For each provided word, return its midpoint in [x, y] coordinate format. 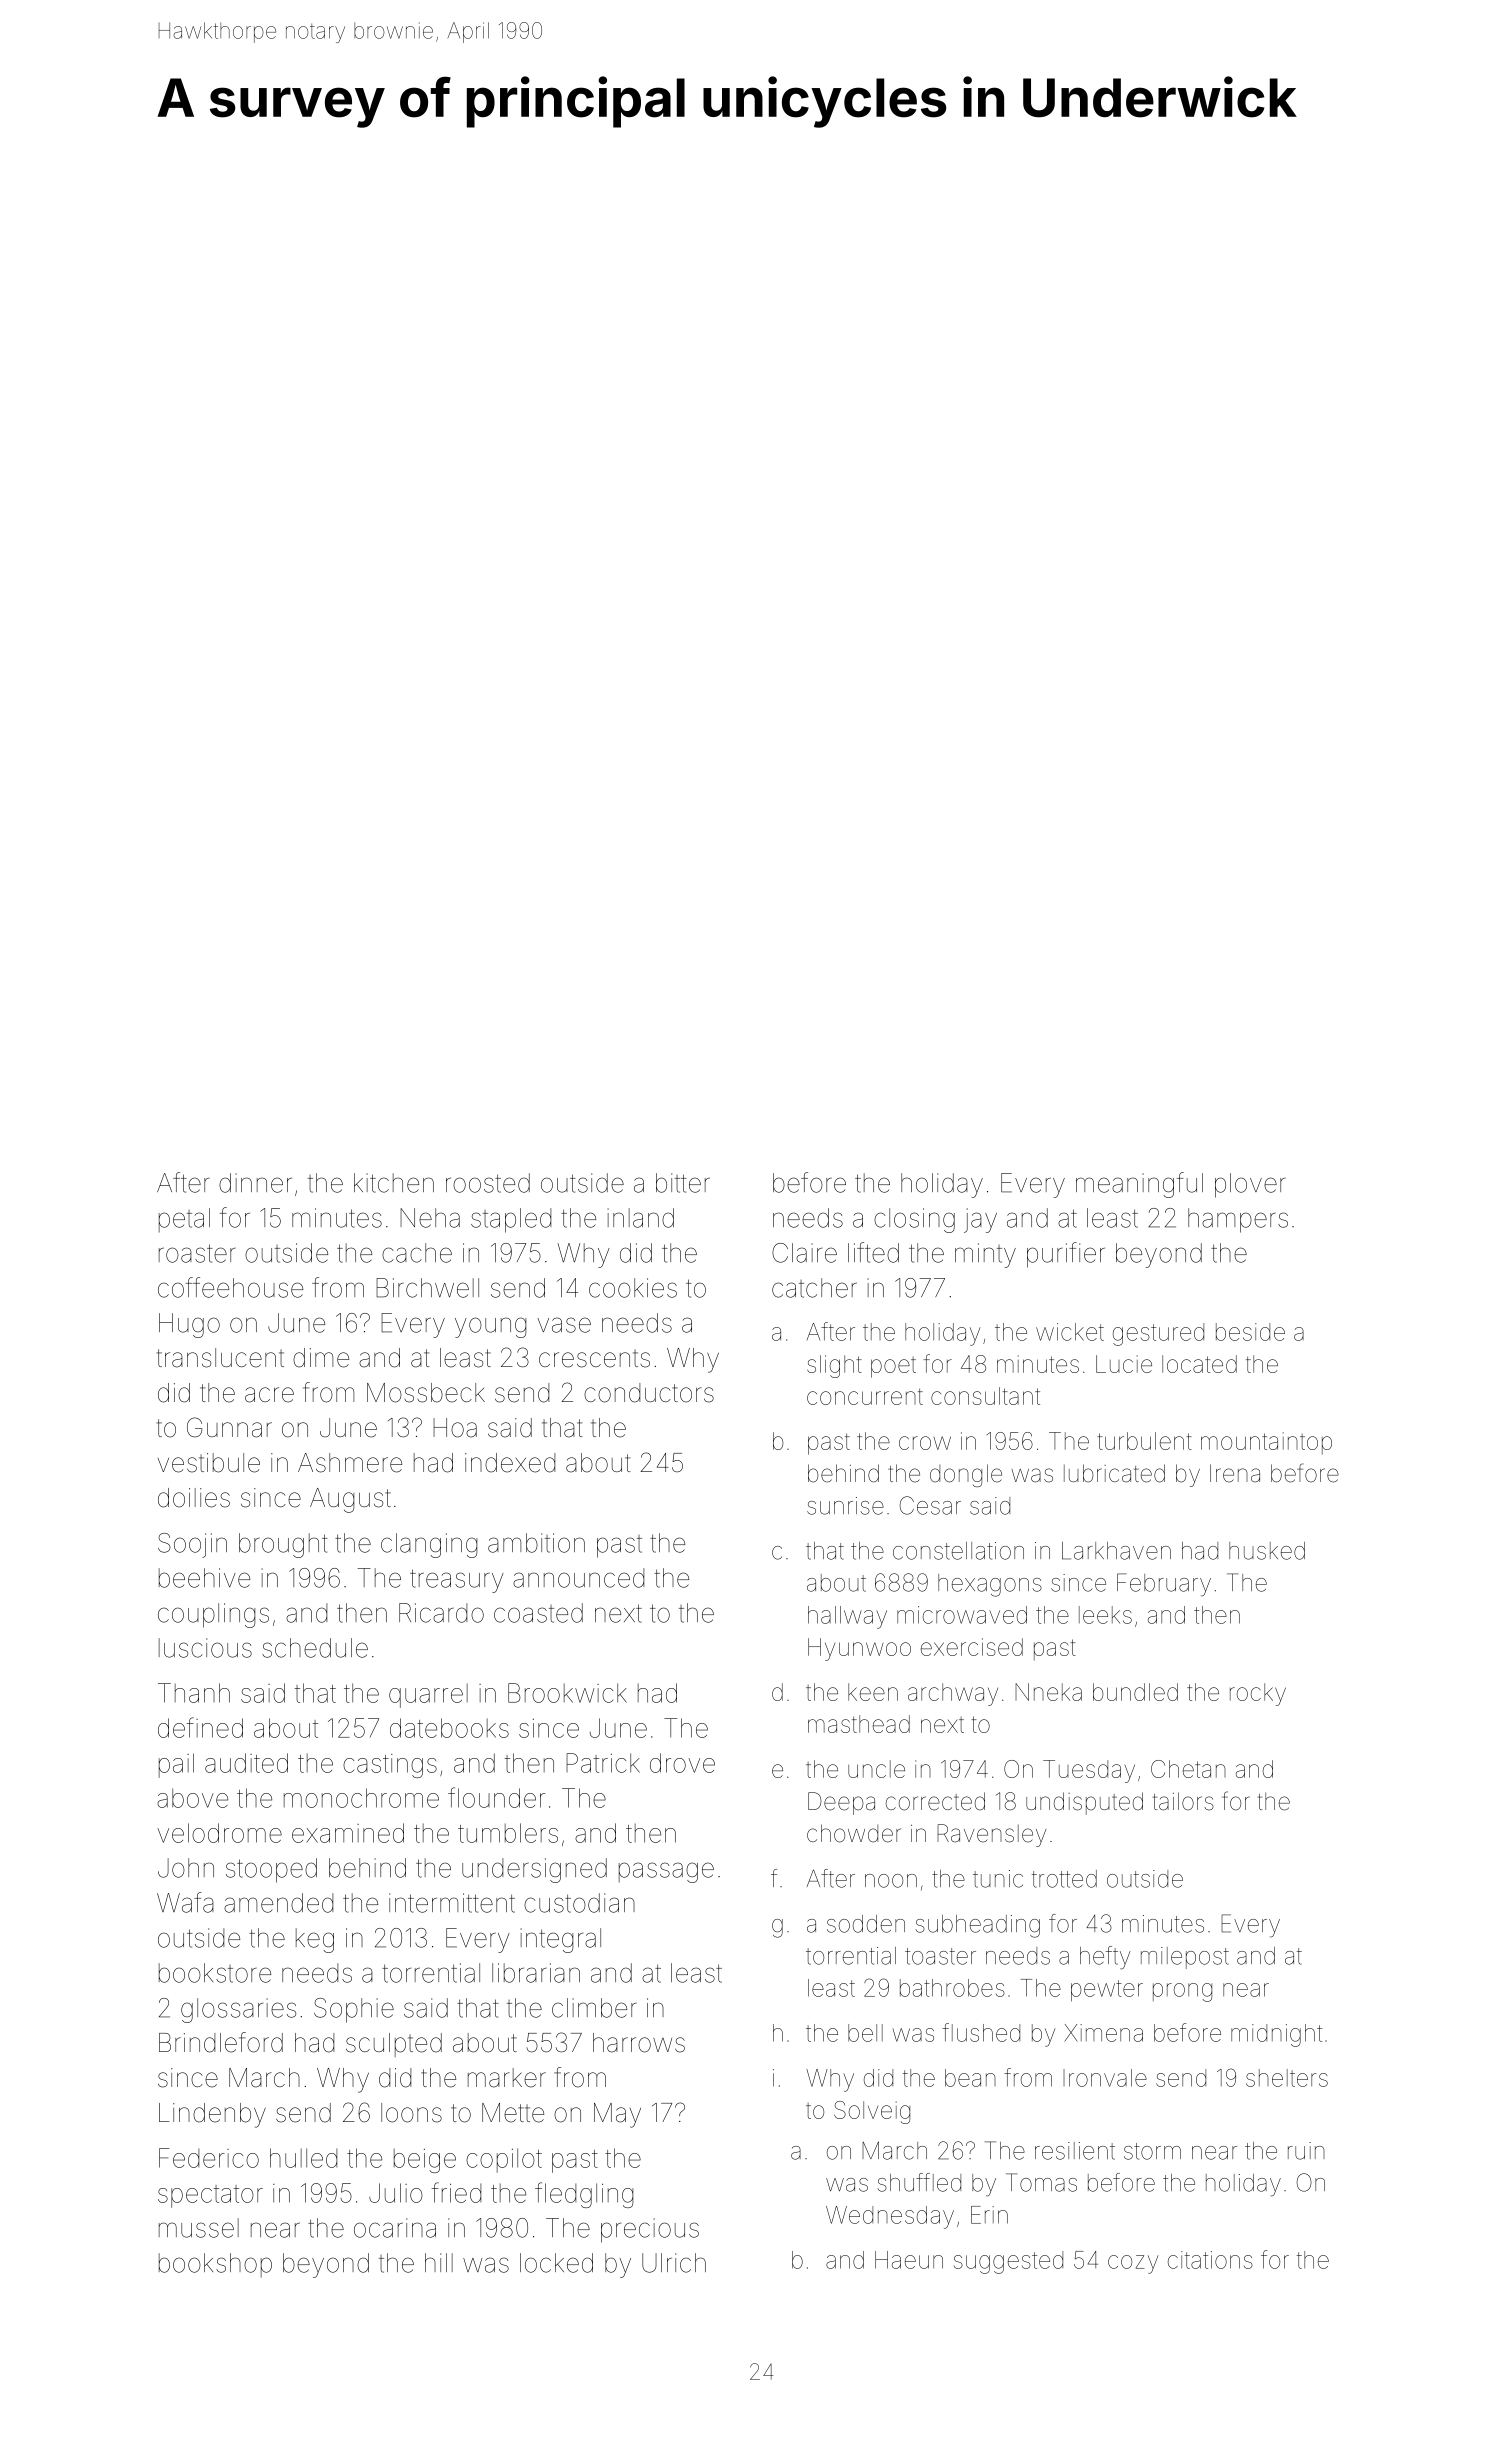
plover [1250, 1185]
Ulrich [674, 2263]
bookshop [215, 2265]
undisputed [1084, 1803]
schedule [315, 1648]
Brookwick [567, 1693]
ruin [1306, 2151]
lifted [873, 1252]
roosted [488, 1183]
